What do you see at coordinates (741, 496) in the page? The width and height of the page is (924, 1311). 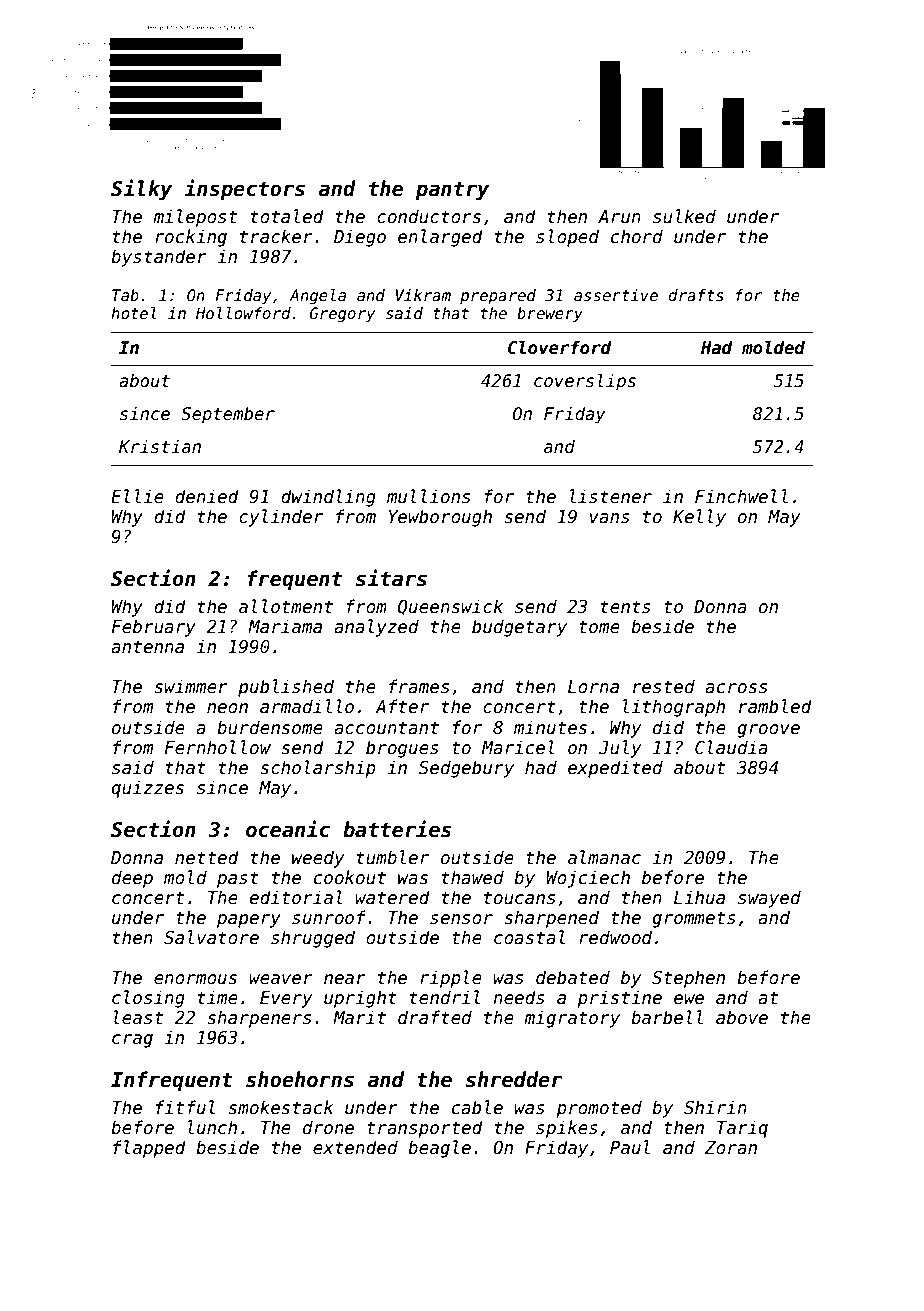 I see `Finchwell` at bounding box center [741, 496].
